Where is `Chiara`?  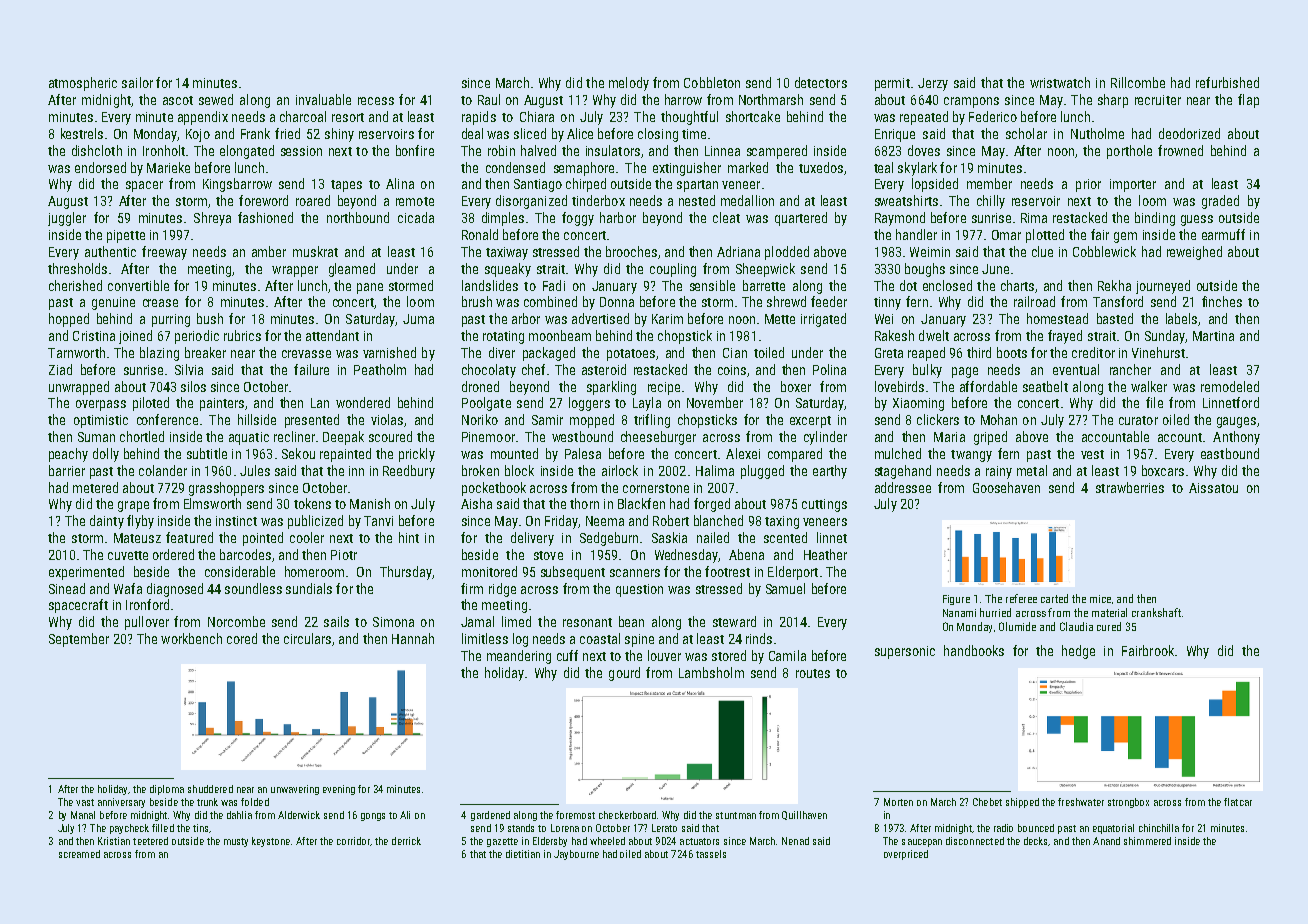
Chiara is located at coordinates (537, 116).
